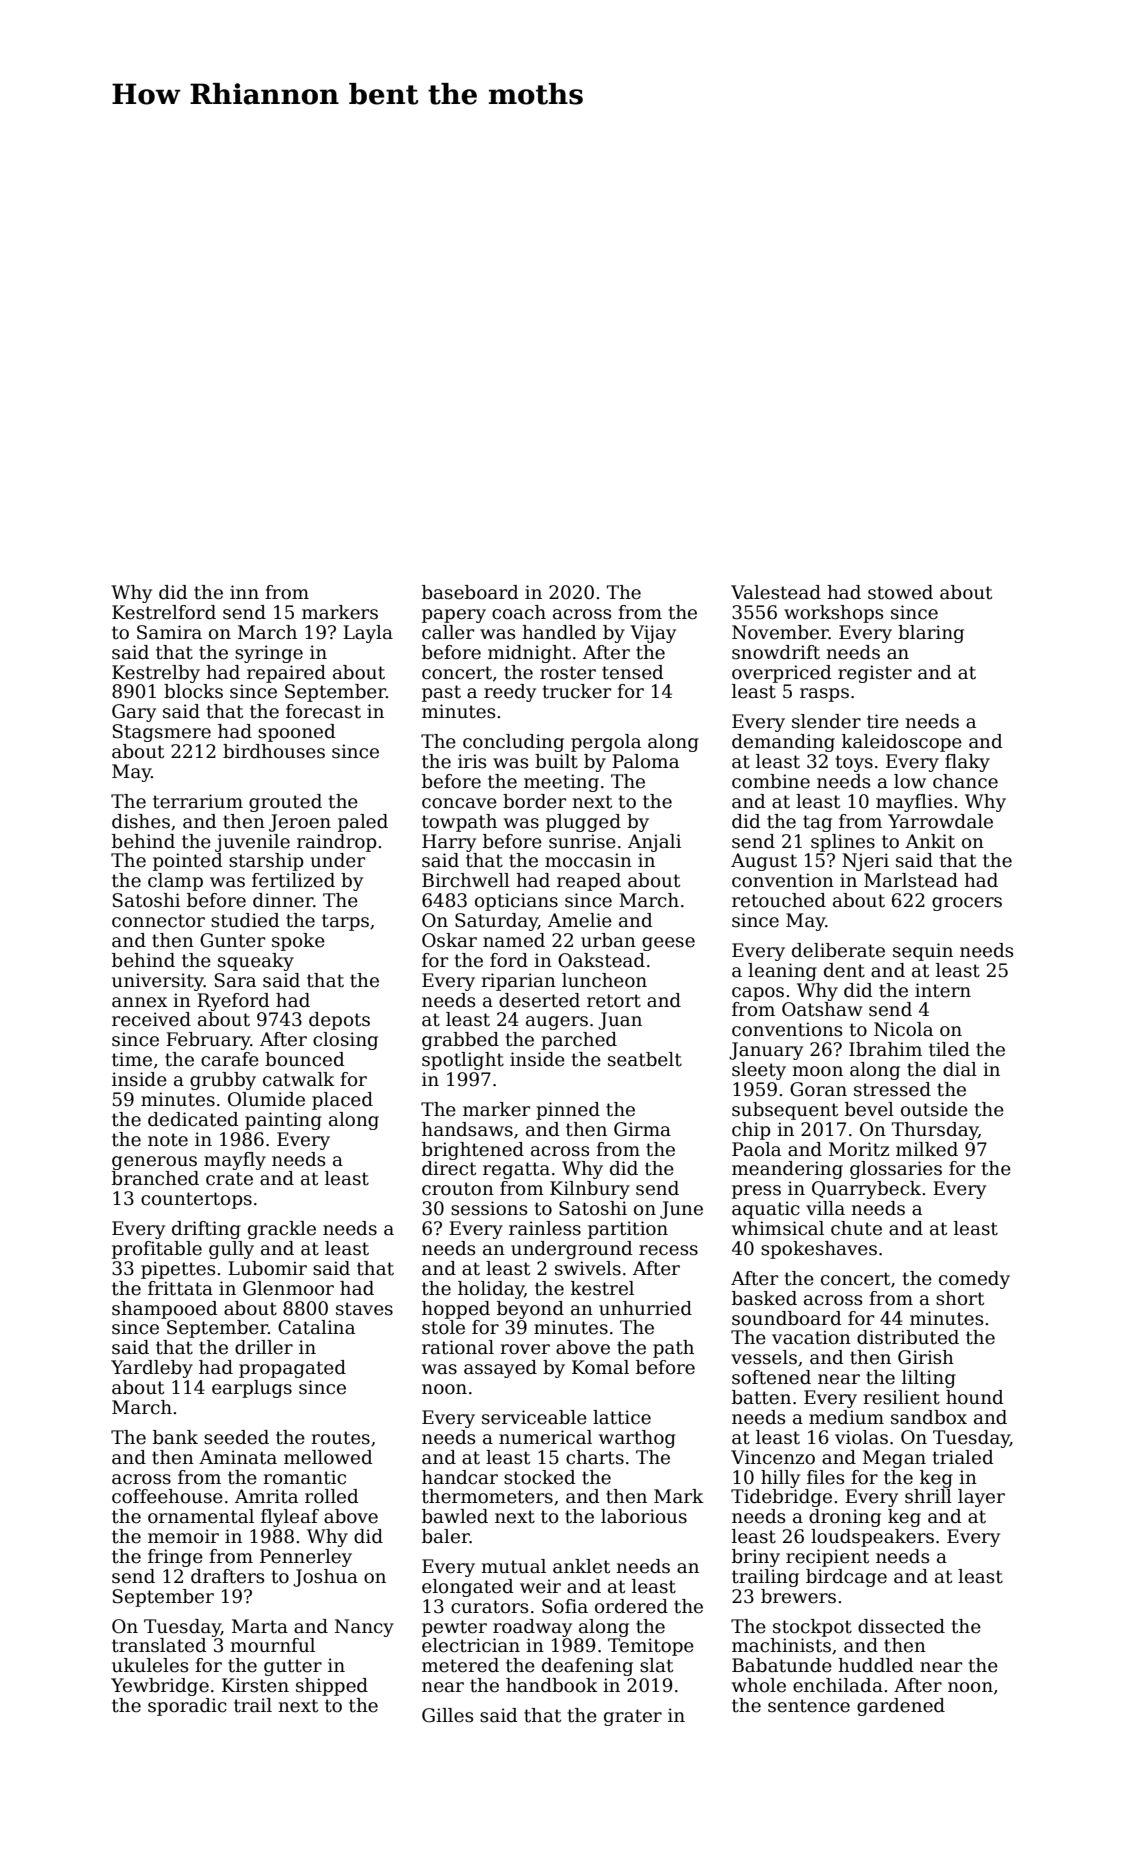  Describe the element at coordinates (651, 1647) in the screenshot. I see `Temitope` at that location.
